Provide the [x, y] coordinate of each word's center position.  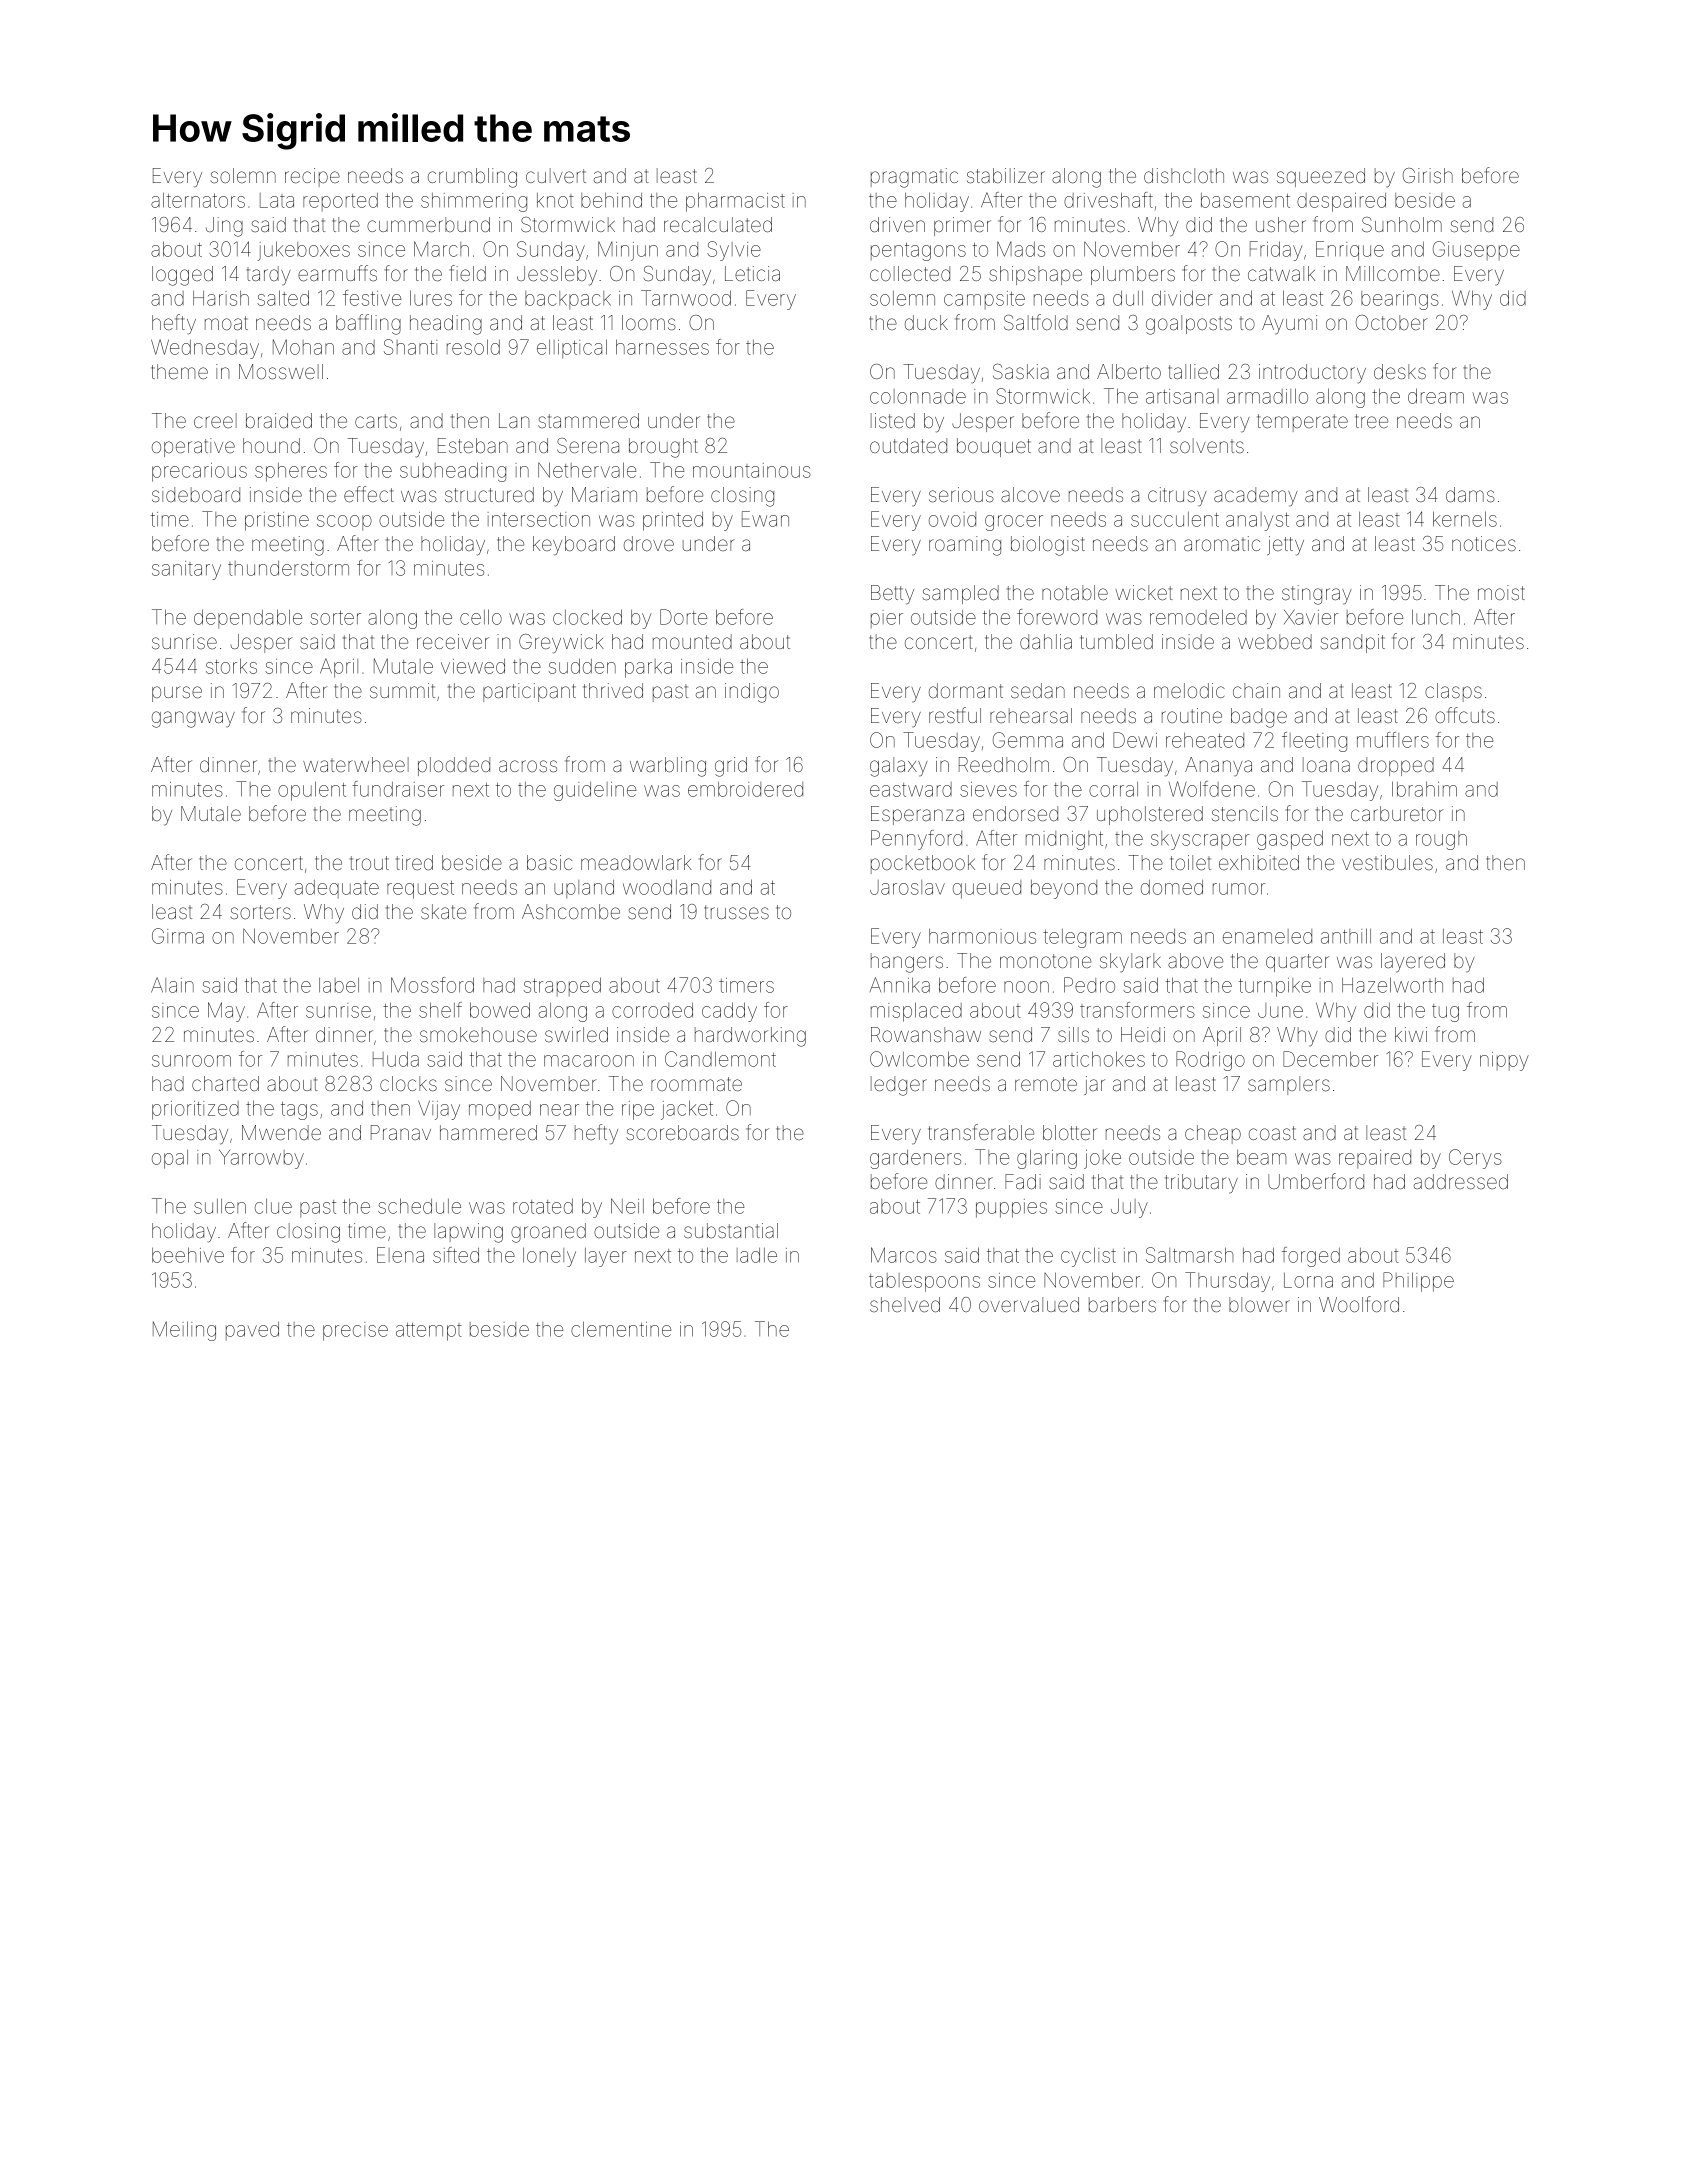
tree [1371, 421]
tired [414, 862]
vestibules [1387, 862]
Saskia [1021, 371]
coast [1272, 1133]
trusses [736, 912]
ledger [899, 1086]
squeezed [1321, 177]
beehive [188, 1255]
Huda [396, 1059]
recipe [312, 177]
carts [376, 421]
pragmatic [914, 178]
